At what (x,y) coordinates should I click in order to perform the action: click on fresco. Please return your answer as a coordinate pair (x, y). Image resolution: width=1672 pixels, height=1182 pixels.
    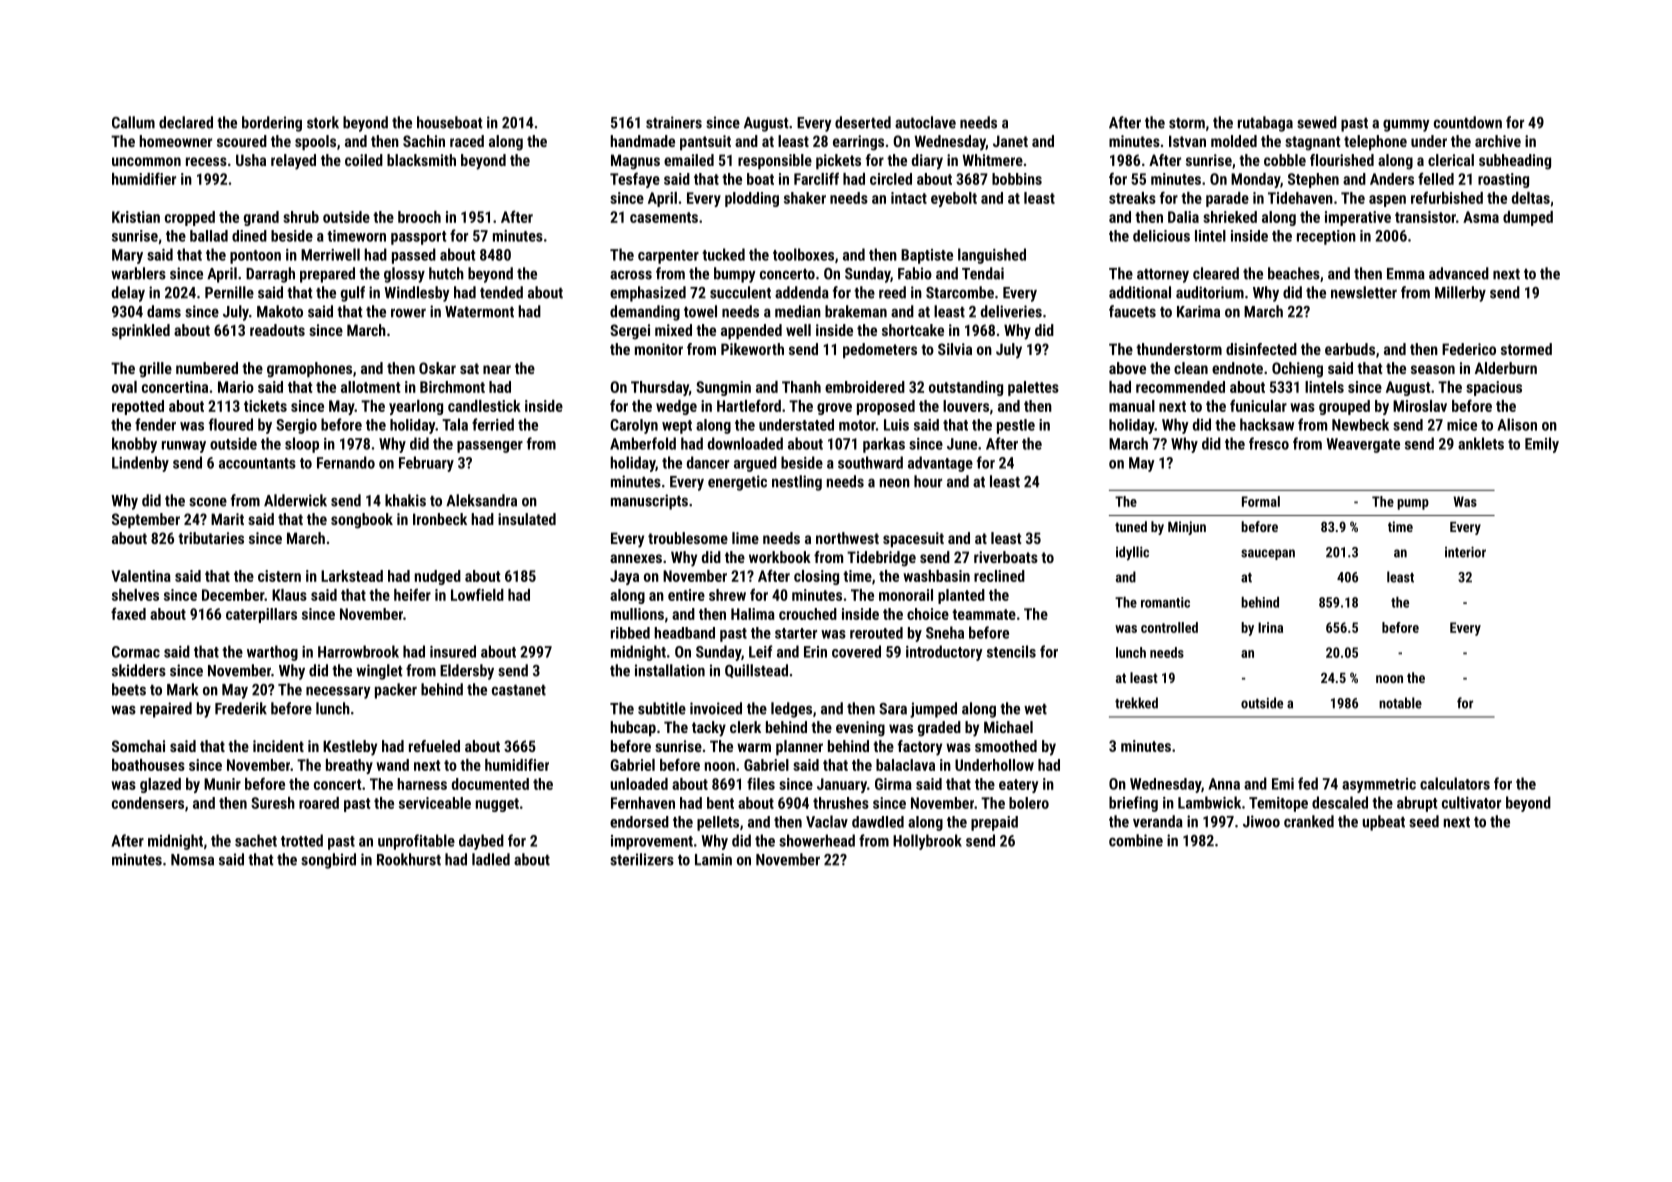
    Looking at the image, I should click on (1269, 443).
